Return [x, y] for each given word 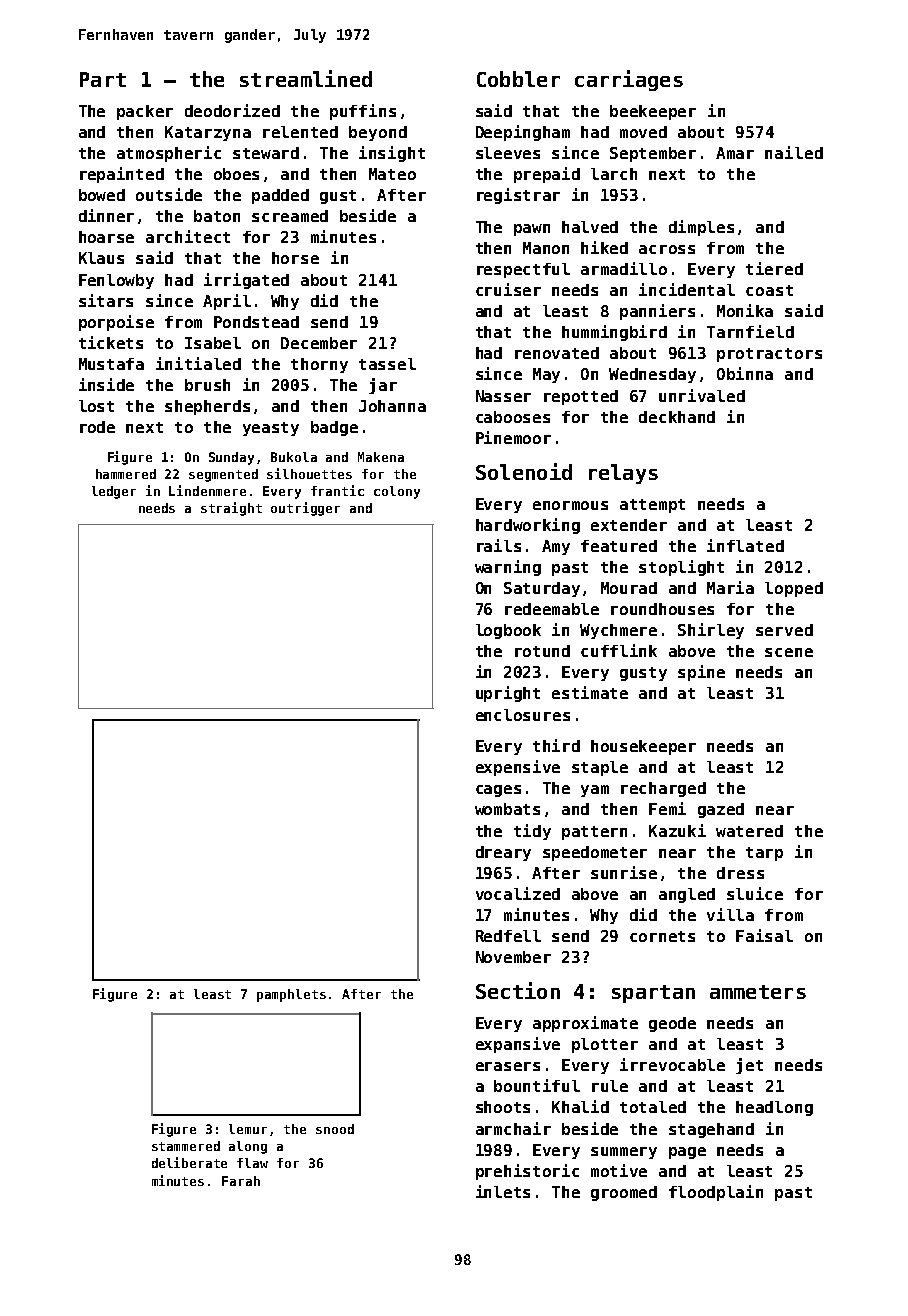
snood [335, 1129]
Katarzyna [208, 133]
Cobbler [518, 79]
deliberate [189, 1162]
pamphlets [291, 995]
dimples [701, 228]
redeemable [552, 609]
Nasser [503, 396]
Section [518, 990]
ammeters [758, 992]
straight [231, 509]
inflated [745, 545]
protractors [769, 355]
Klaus [101, 258]
